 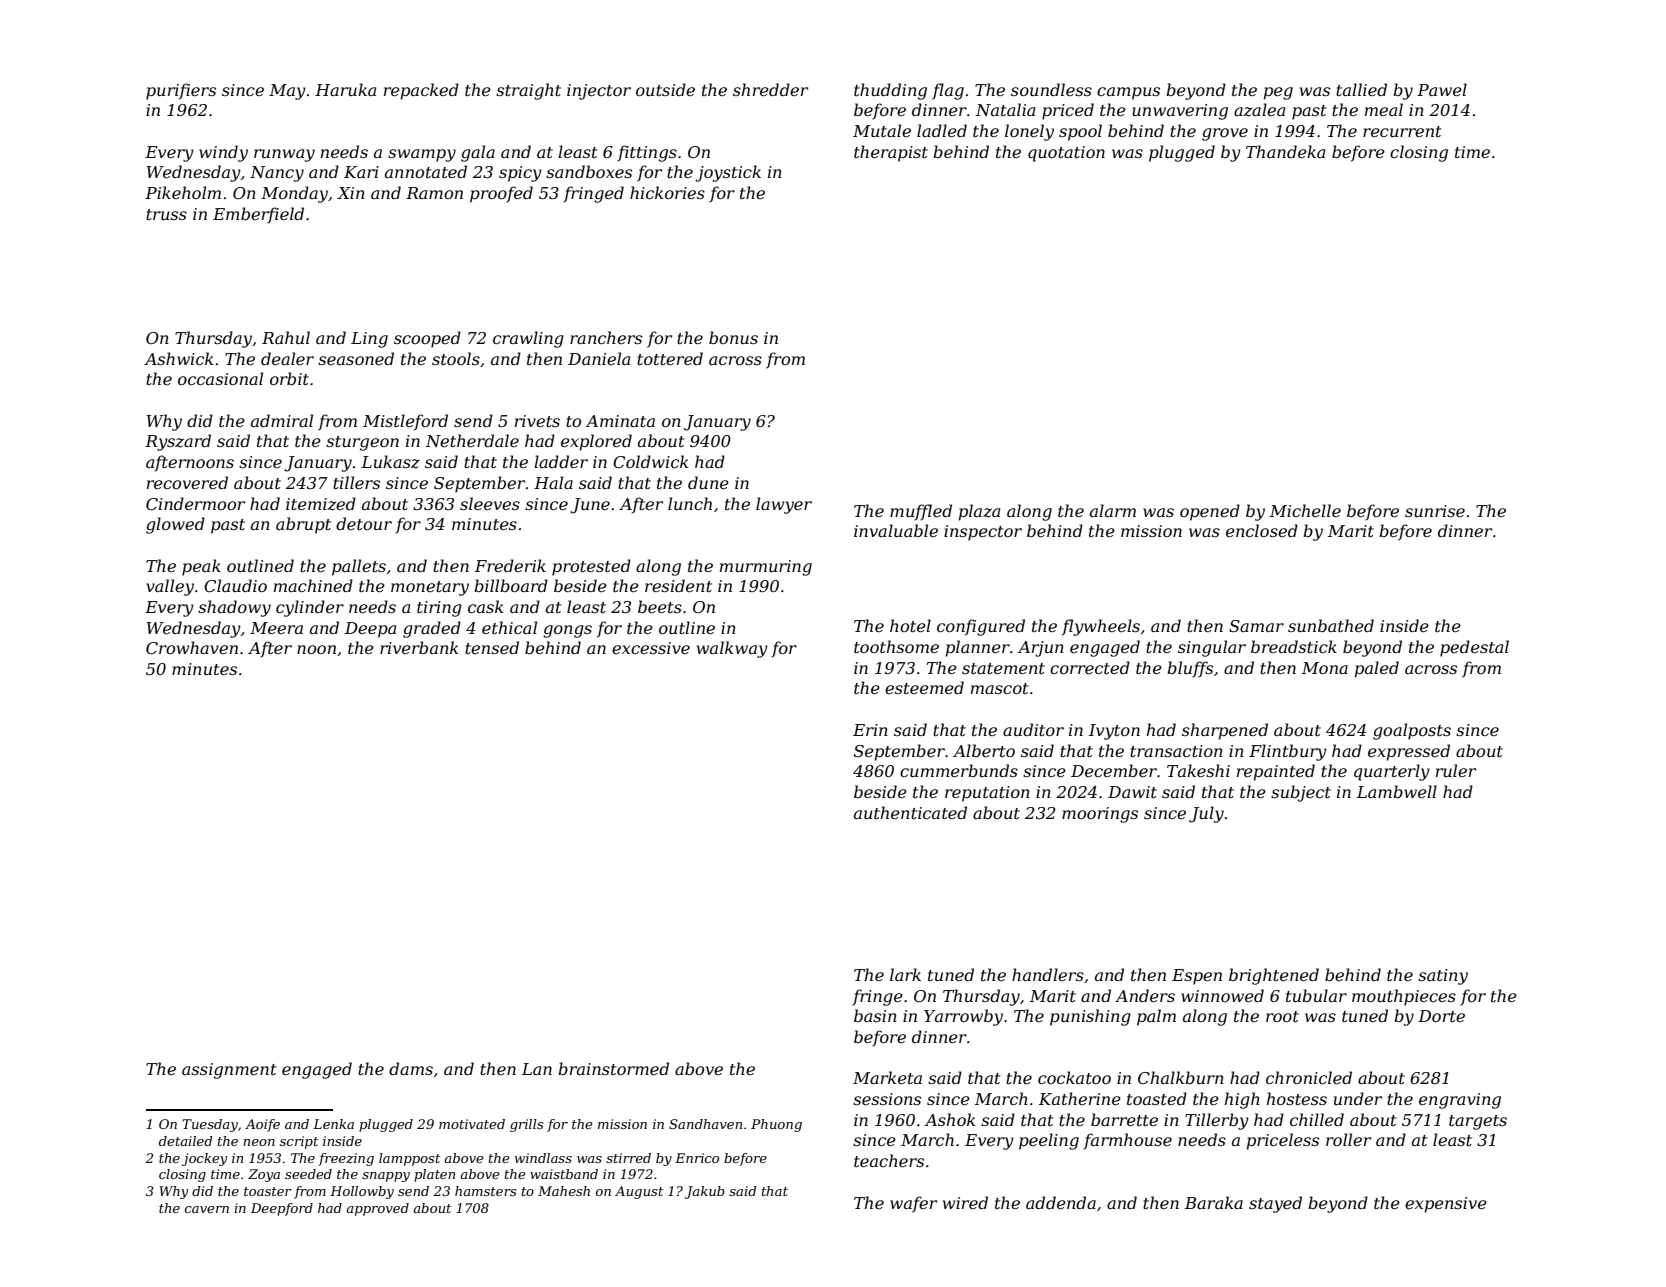 What do you see at coordinates (181, 91) in the screenshot?
I see `purifiers` at bounding box center [181, 91].
